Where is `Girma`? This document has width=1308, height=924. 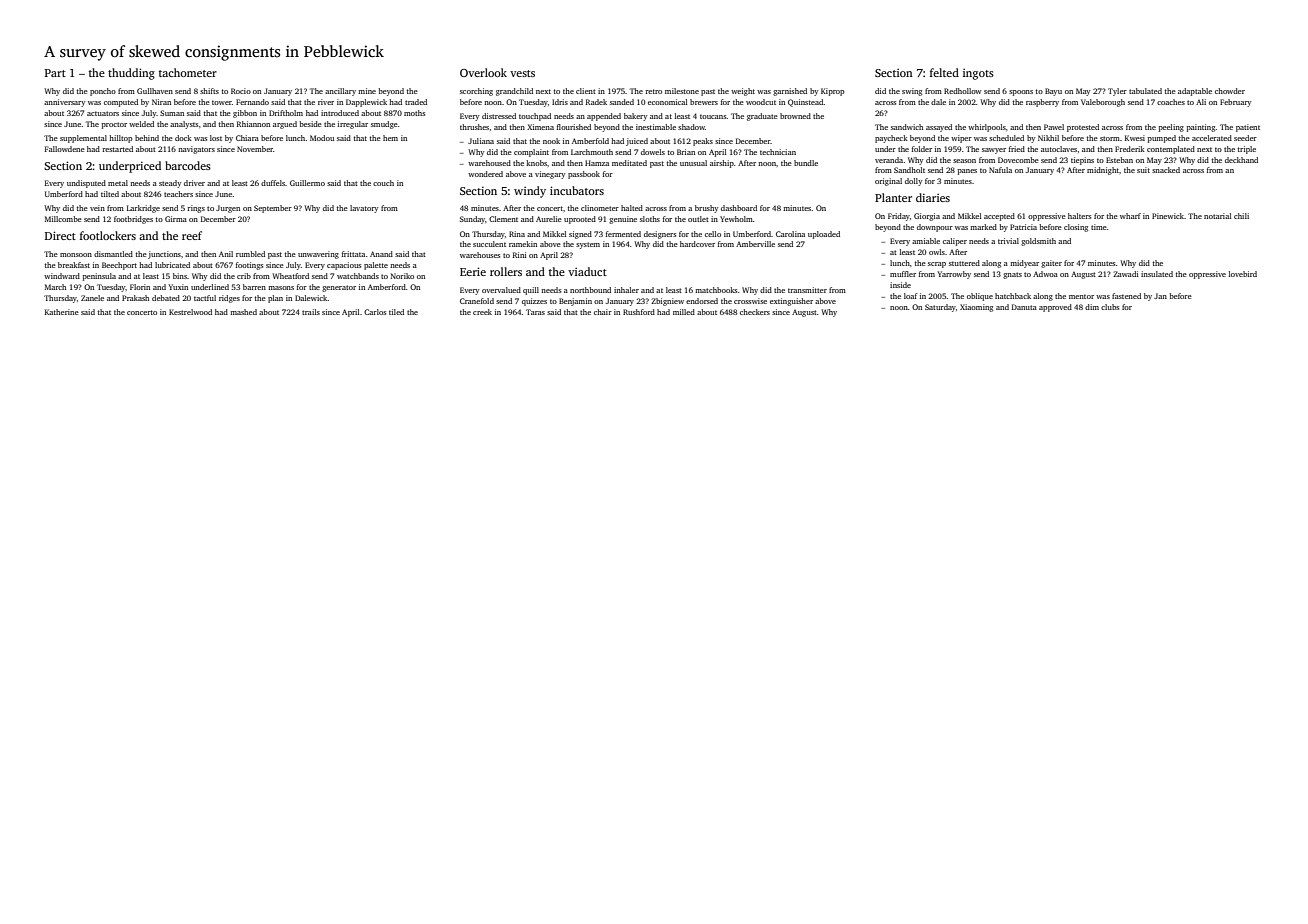
Girma is located at coordinates (176, 219).
